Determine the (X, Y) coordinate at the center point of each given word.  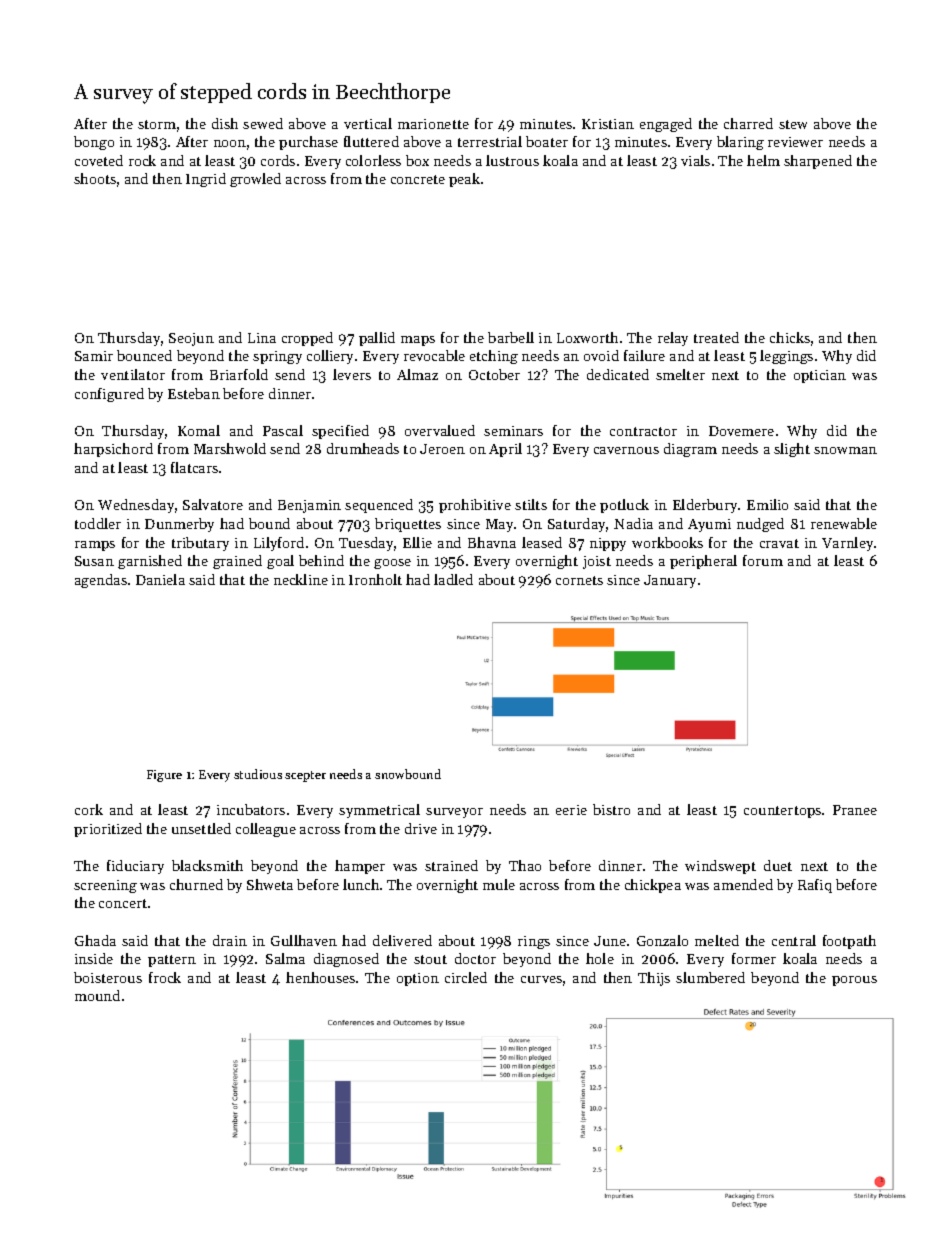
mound (97, 995)
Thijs (654, 979)
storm (157, 124)
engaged (666, 125)
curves (541, 979)
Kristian (608, 124)
